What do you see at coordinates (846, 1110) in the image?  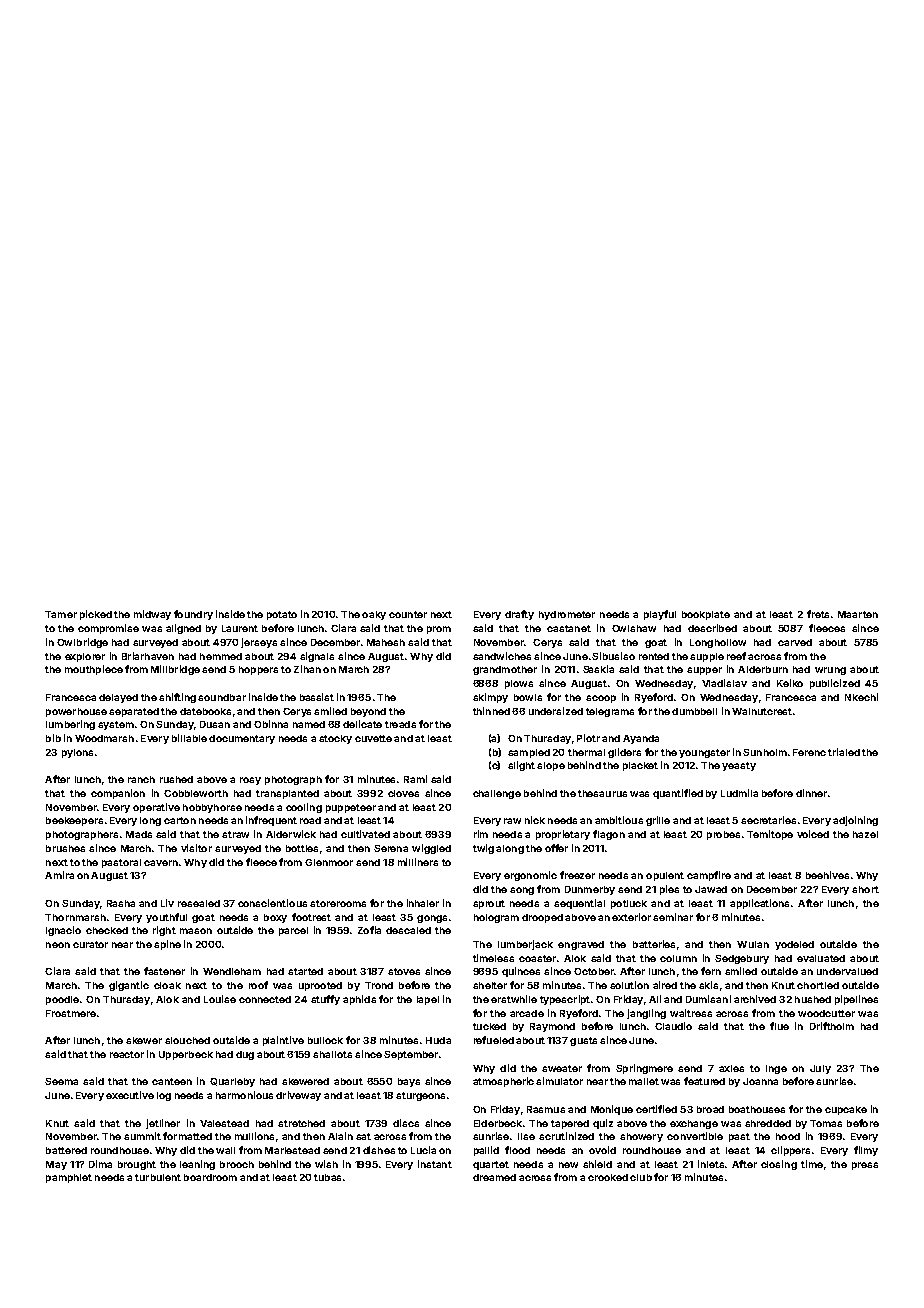 I see `cupcake` at bounding box center [846, 1110].
